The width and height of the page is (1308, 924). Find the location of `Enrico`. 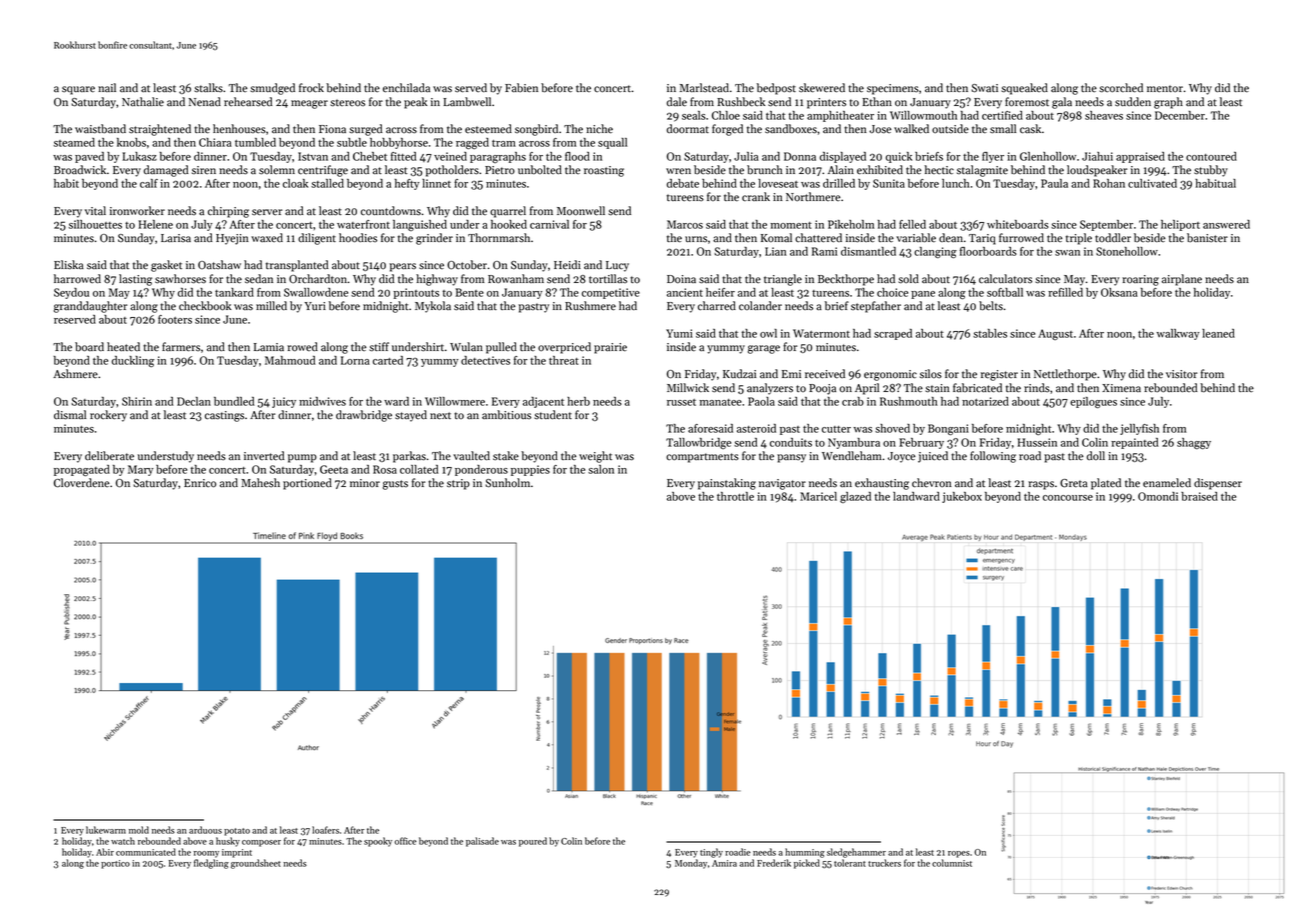

Enrico is located at coordinates (200, 483).
